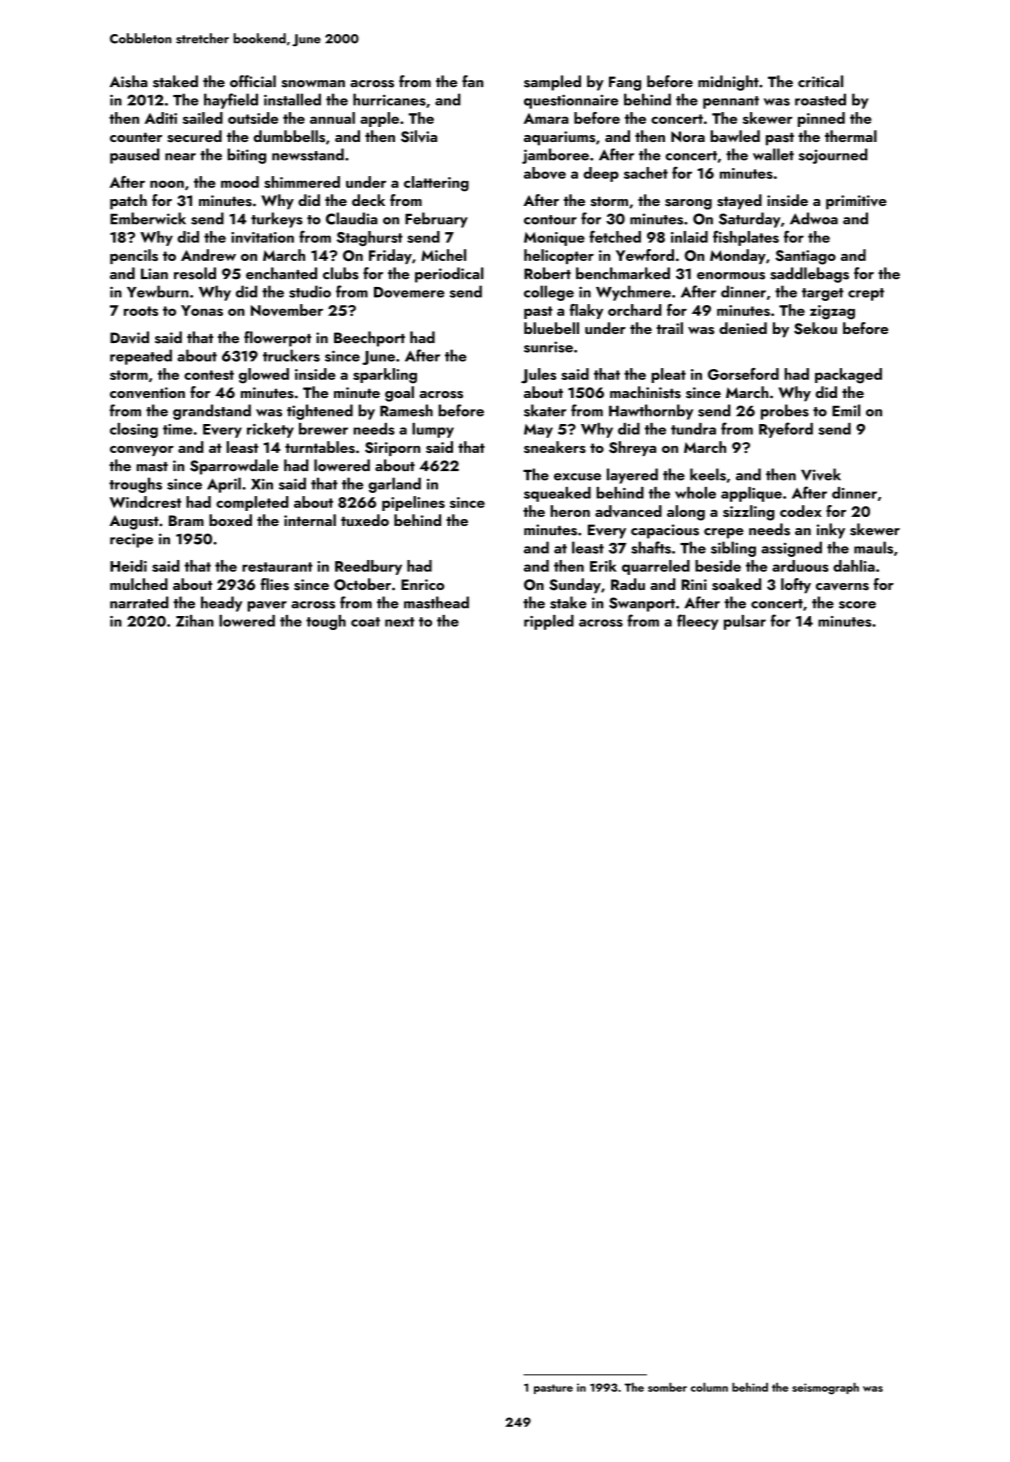 This screenshot has height=1462, width=1010. Describe the element at coordinates (365, 622) in the screenshot. I see `coat` at that location.
